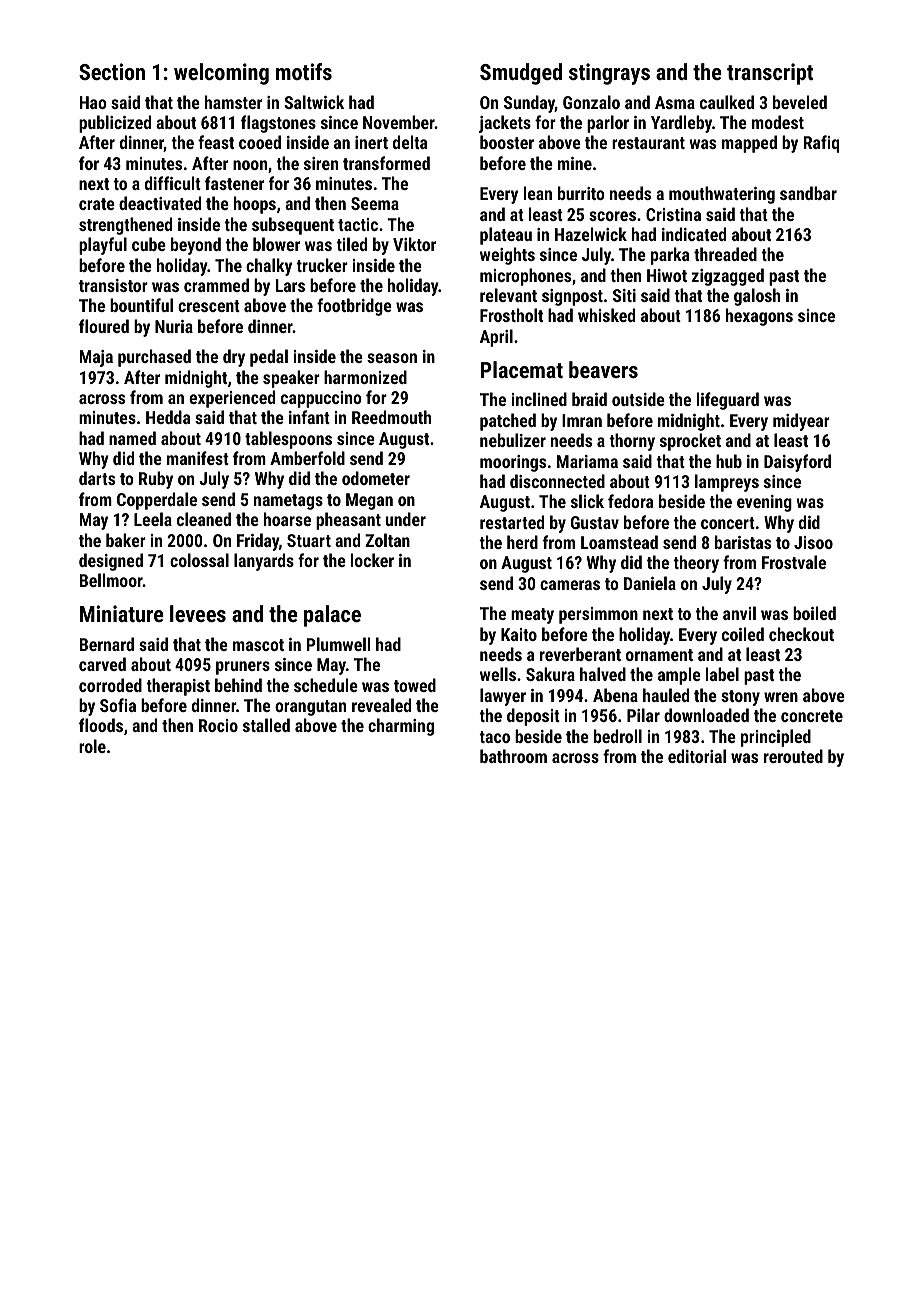 The height and width of the document is (1308, 924). What do you see at coordinates (632, 442) in the document?
I see `thorny` at bounding box center [632, 442].
